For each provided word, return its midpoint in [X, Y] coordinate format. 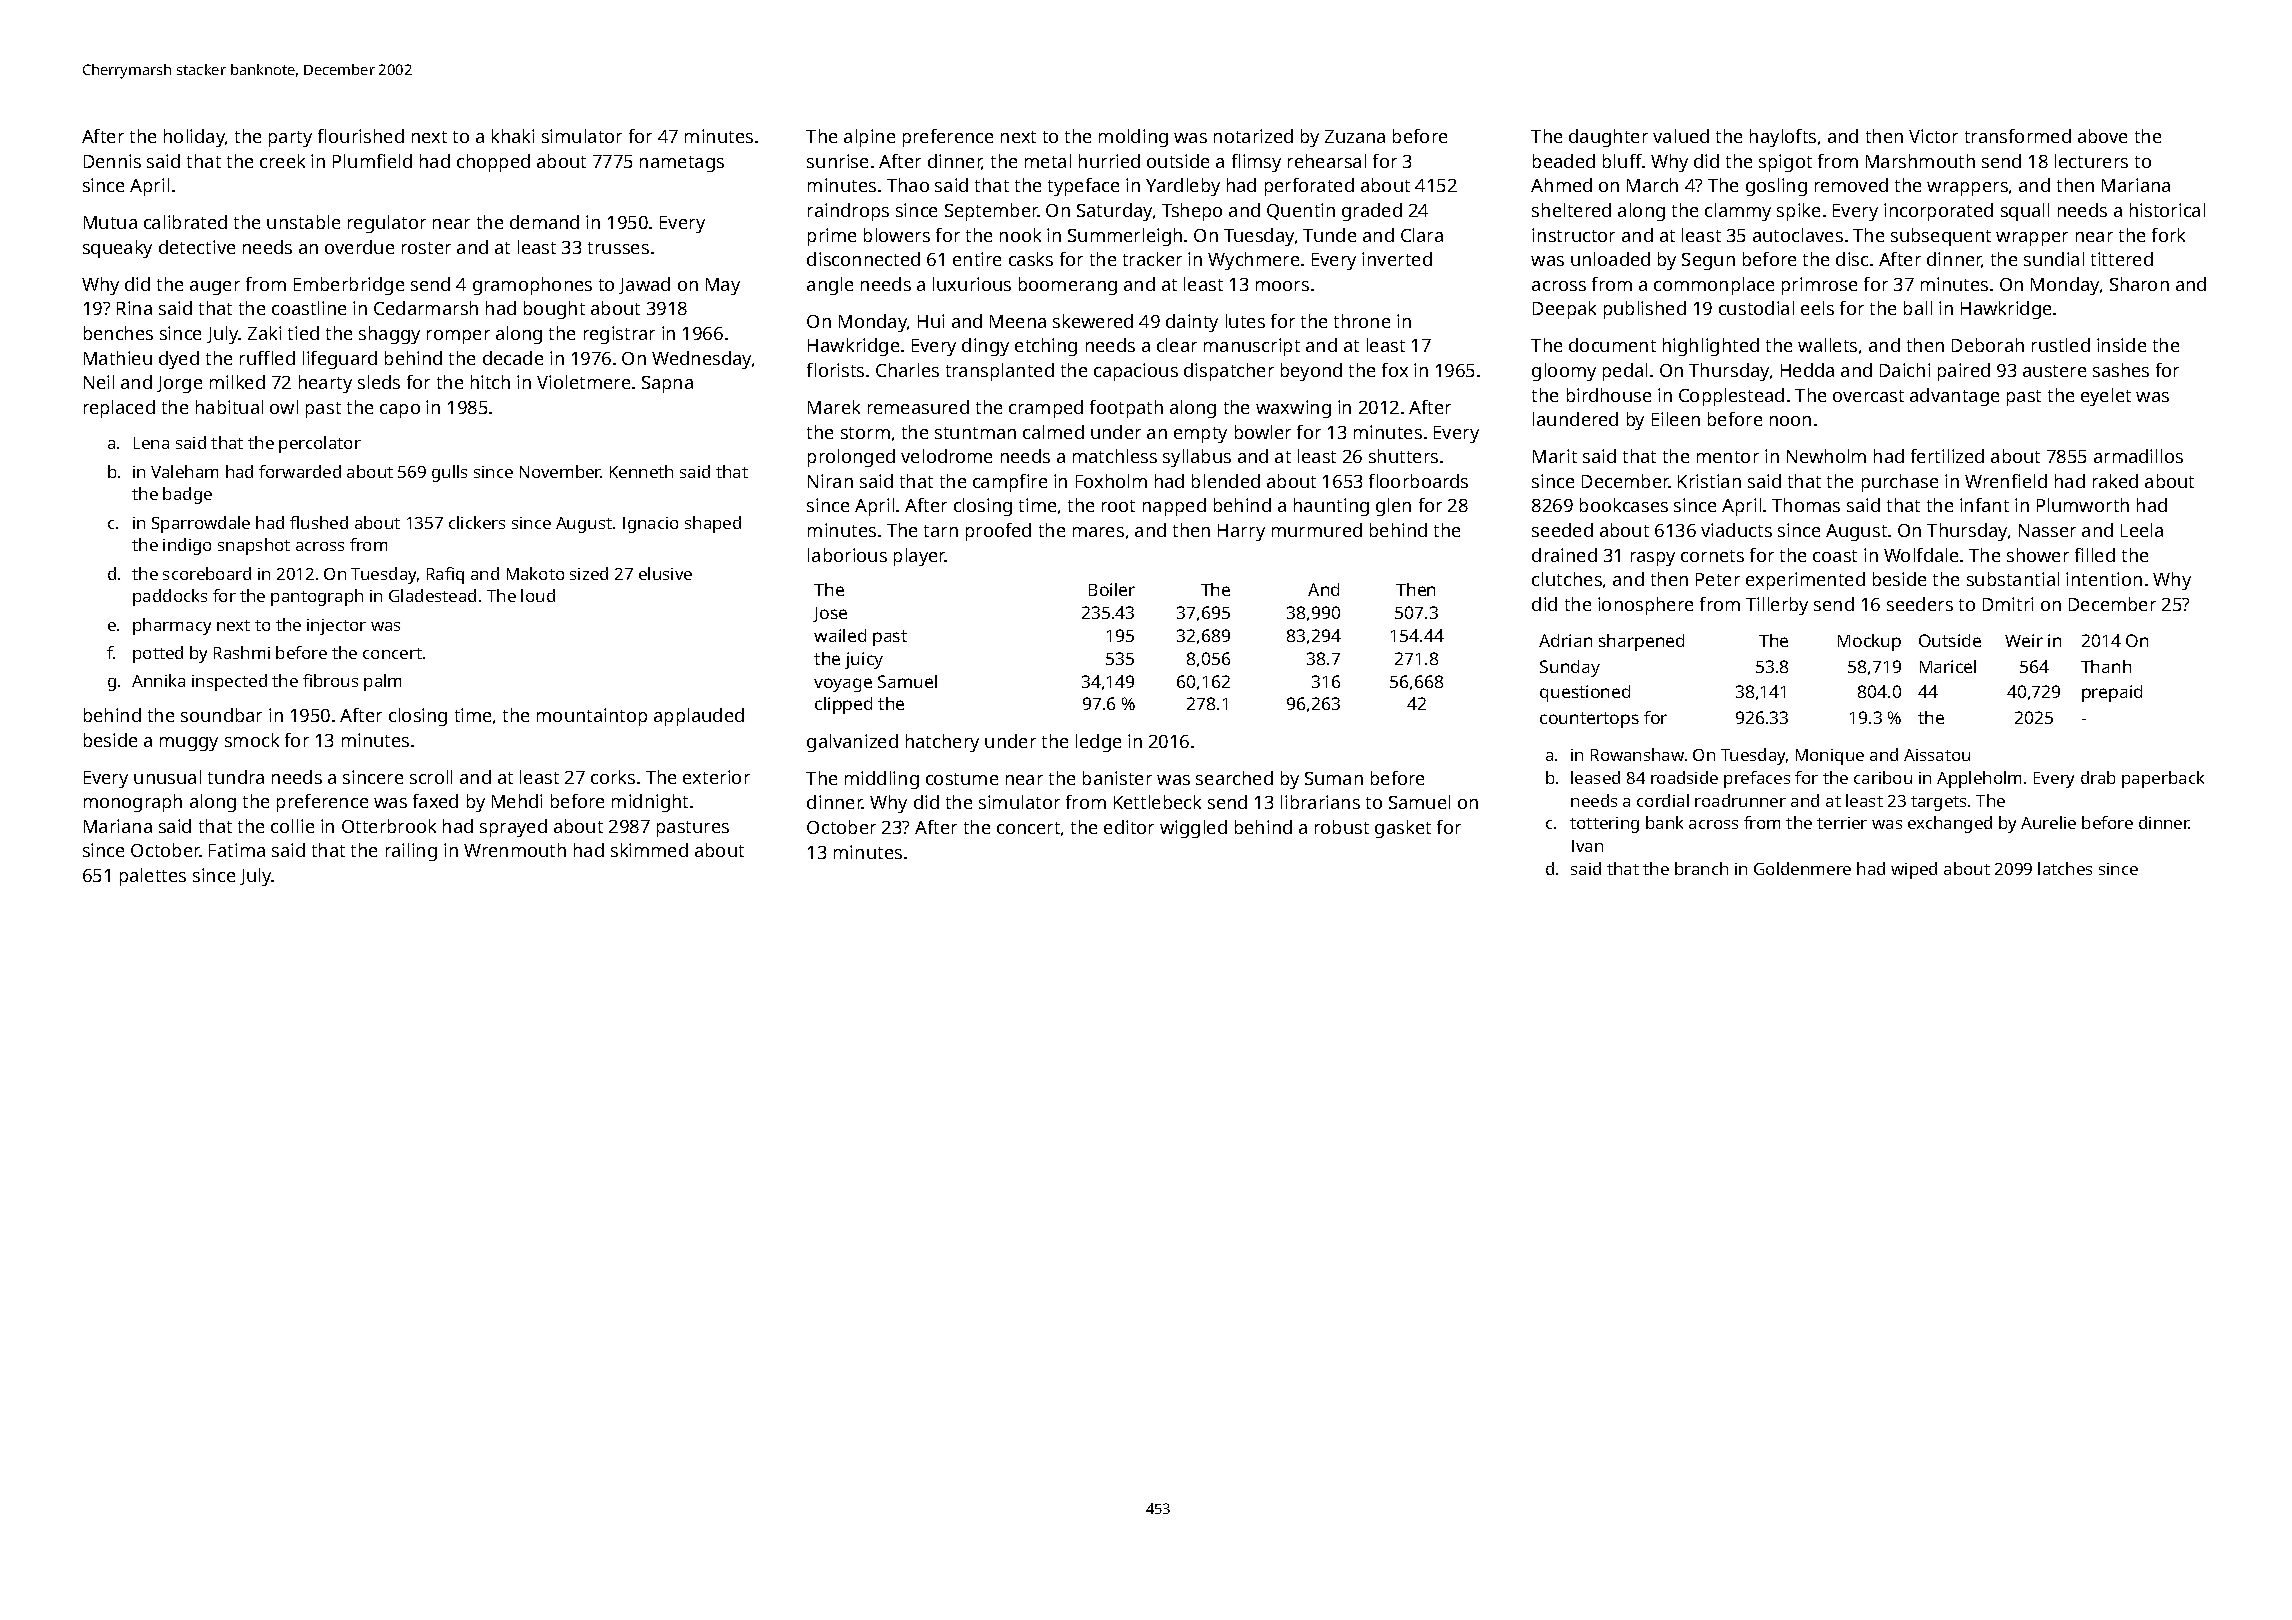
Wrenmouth [515, 850]
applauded [699, 717]
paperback [2163, 779]
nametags [682, 164]
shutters [1403, 456]
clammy [1738, 212]
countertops [1589, 720]
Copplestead [1731, 397]
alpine [869, 138]
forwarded [300, 471]
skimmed [649, 850]
